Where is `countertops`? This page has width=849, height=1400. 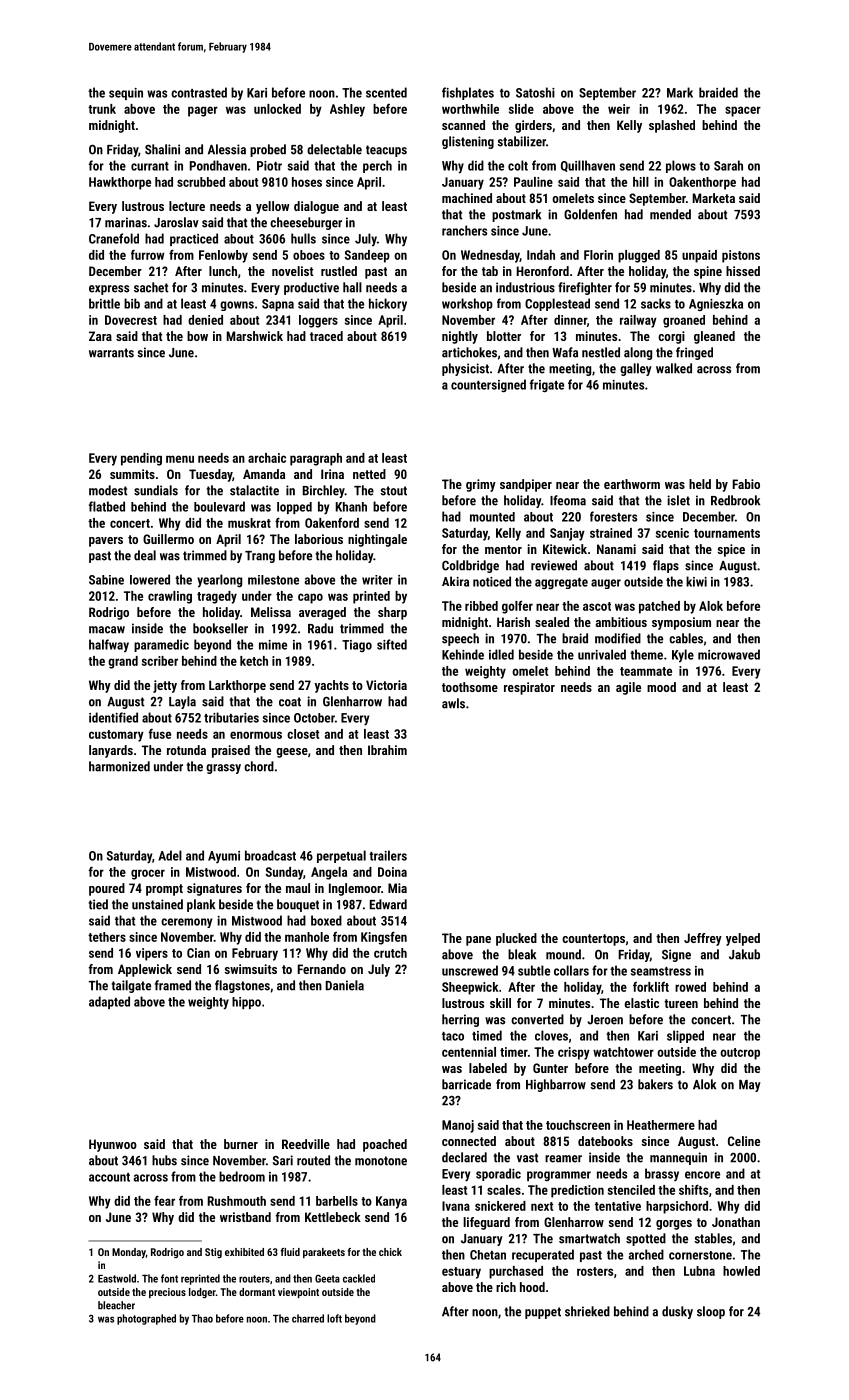 countertops is located at coordinates (593, 940).
